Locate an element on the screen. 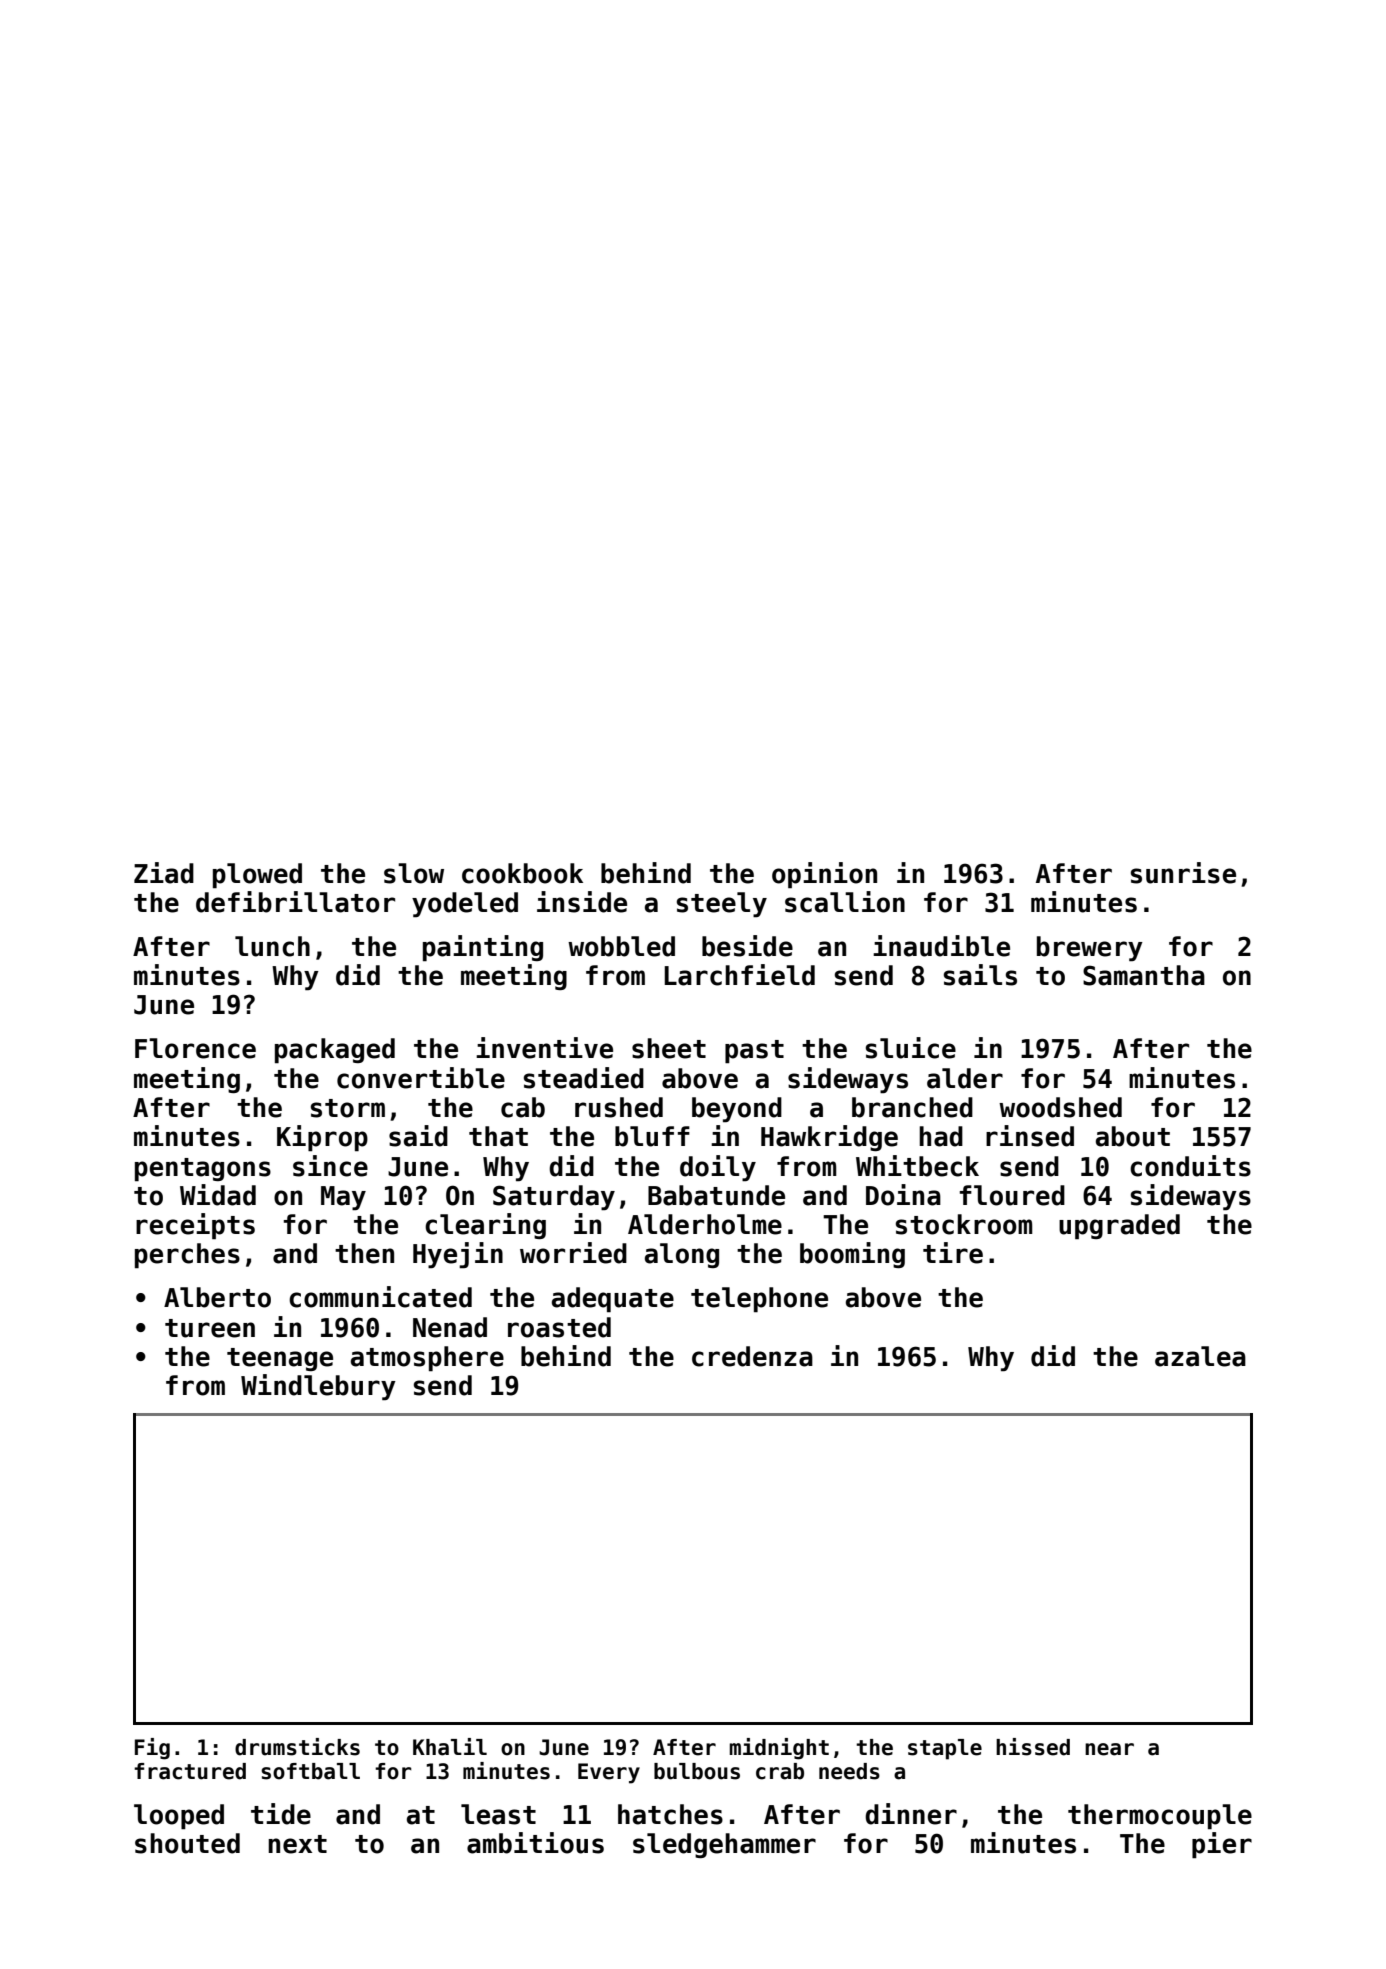  yodeled is located at coordinates (465, 905).
